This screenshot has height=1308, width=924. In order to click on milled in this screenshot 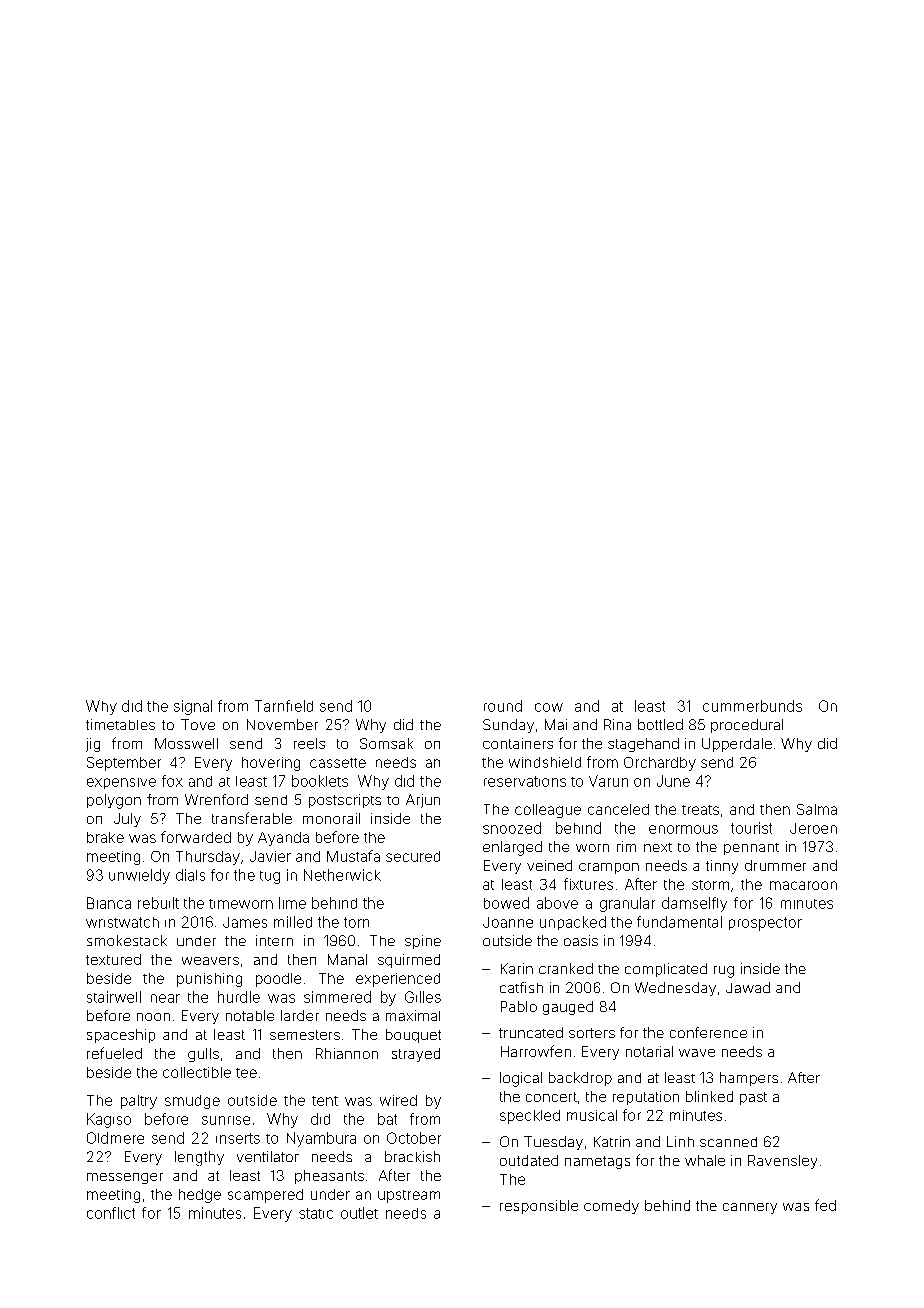, I will do `click(293, 922)`.
